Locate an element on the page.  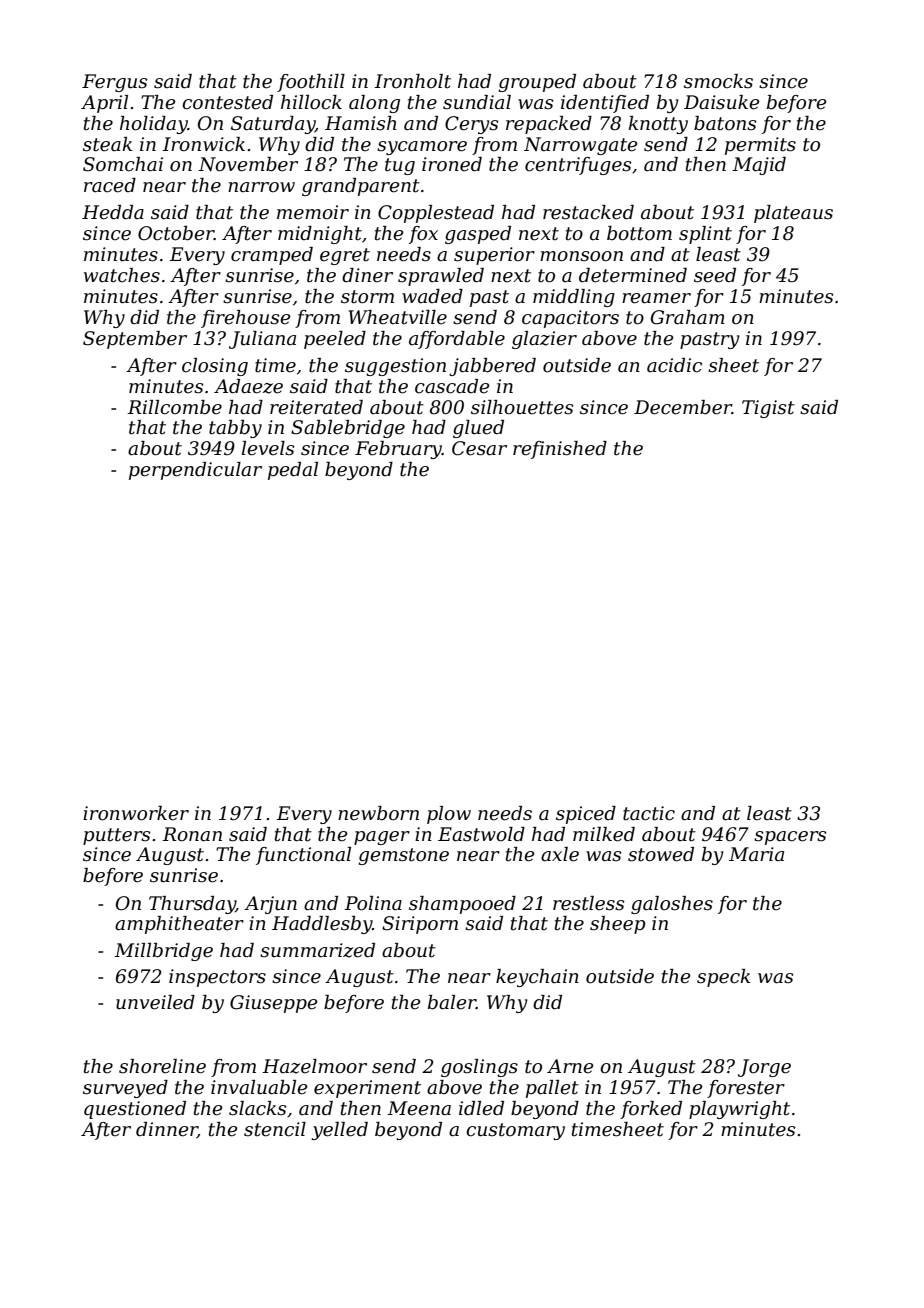
February is located at coordinates (398, 450).
